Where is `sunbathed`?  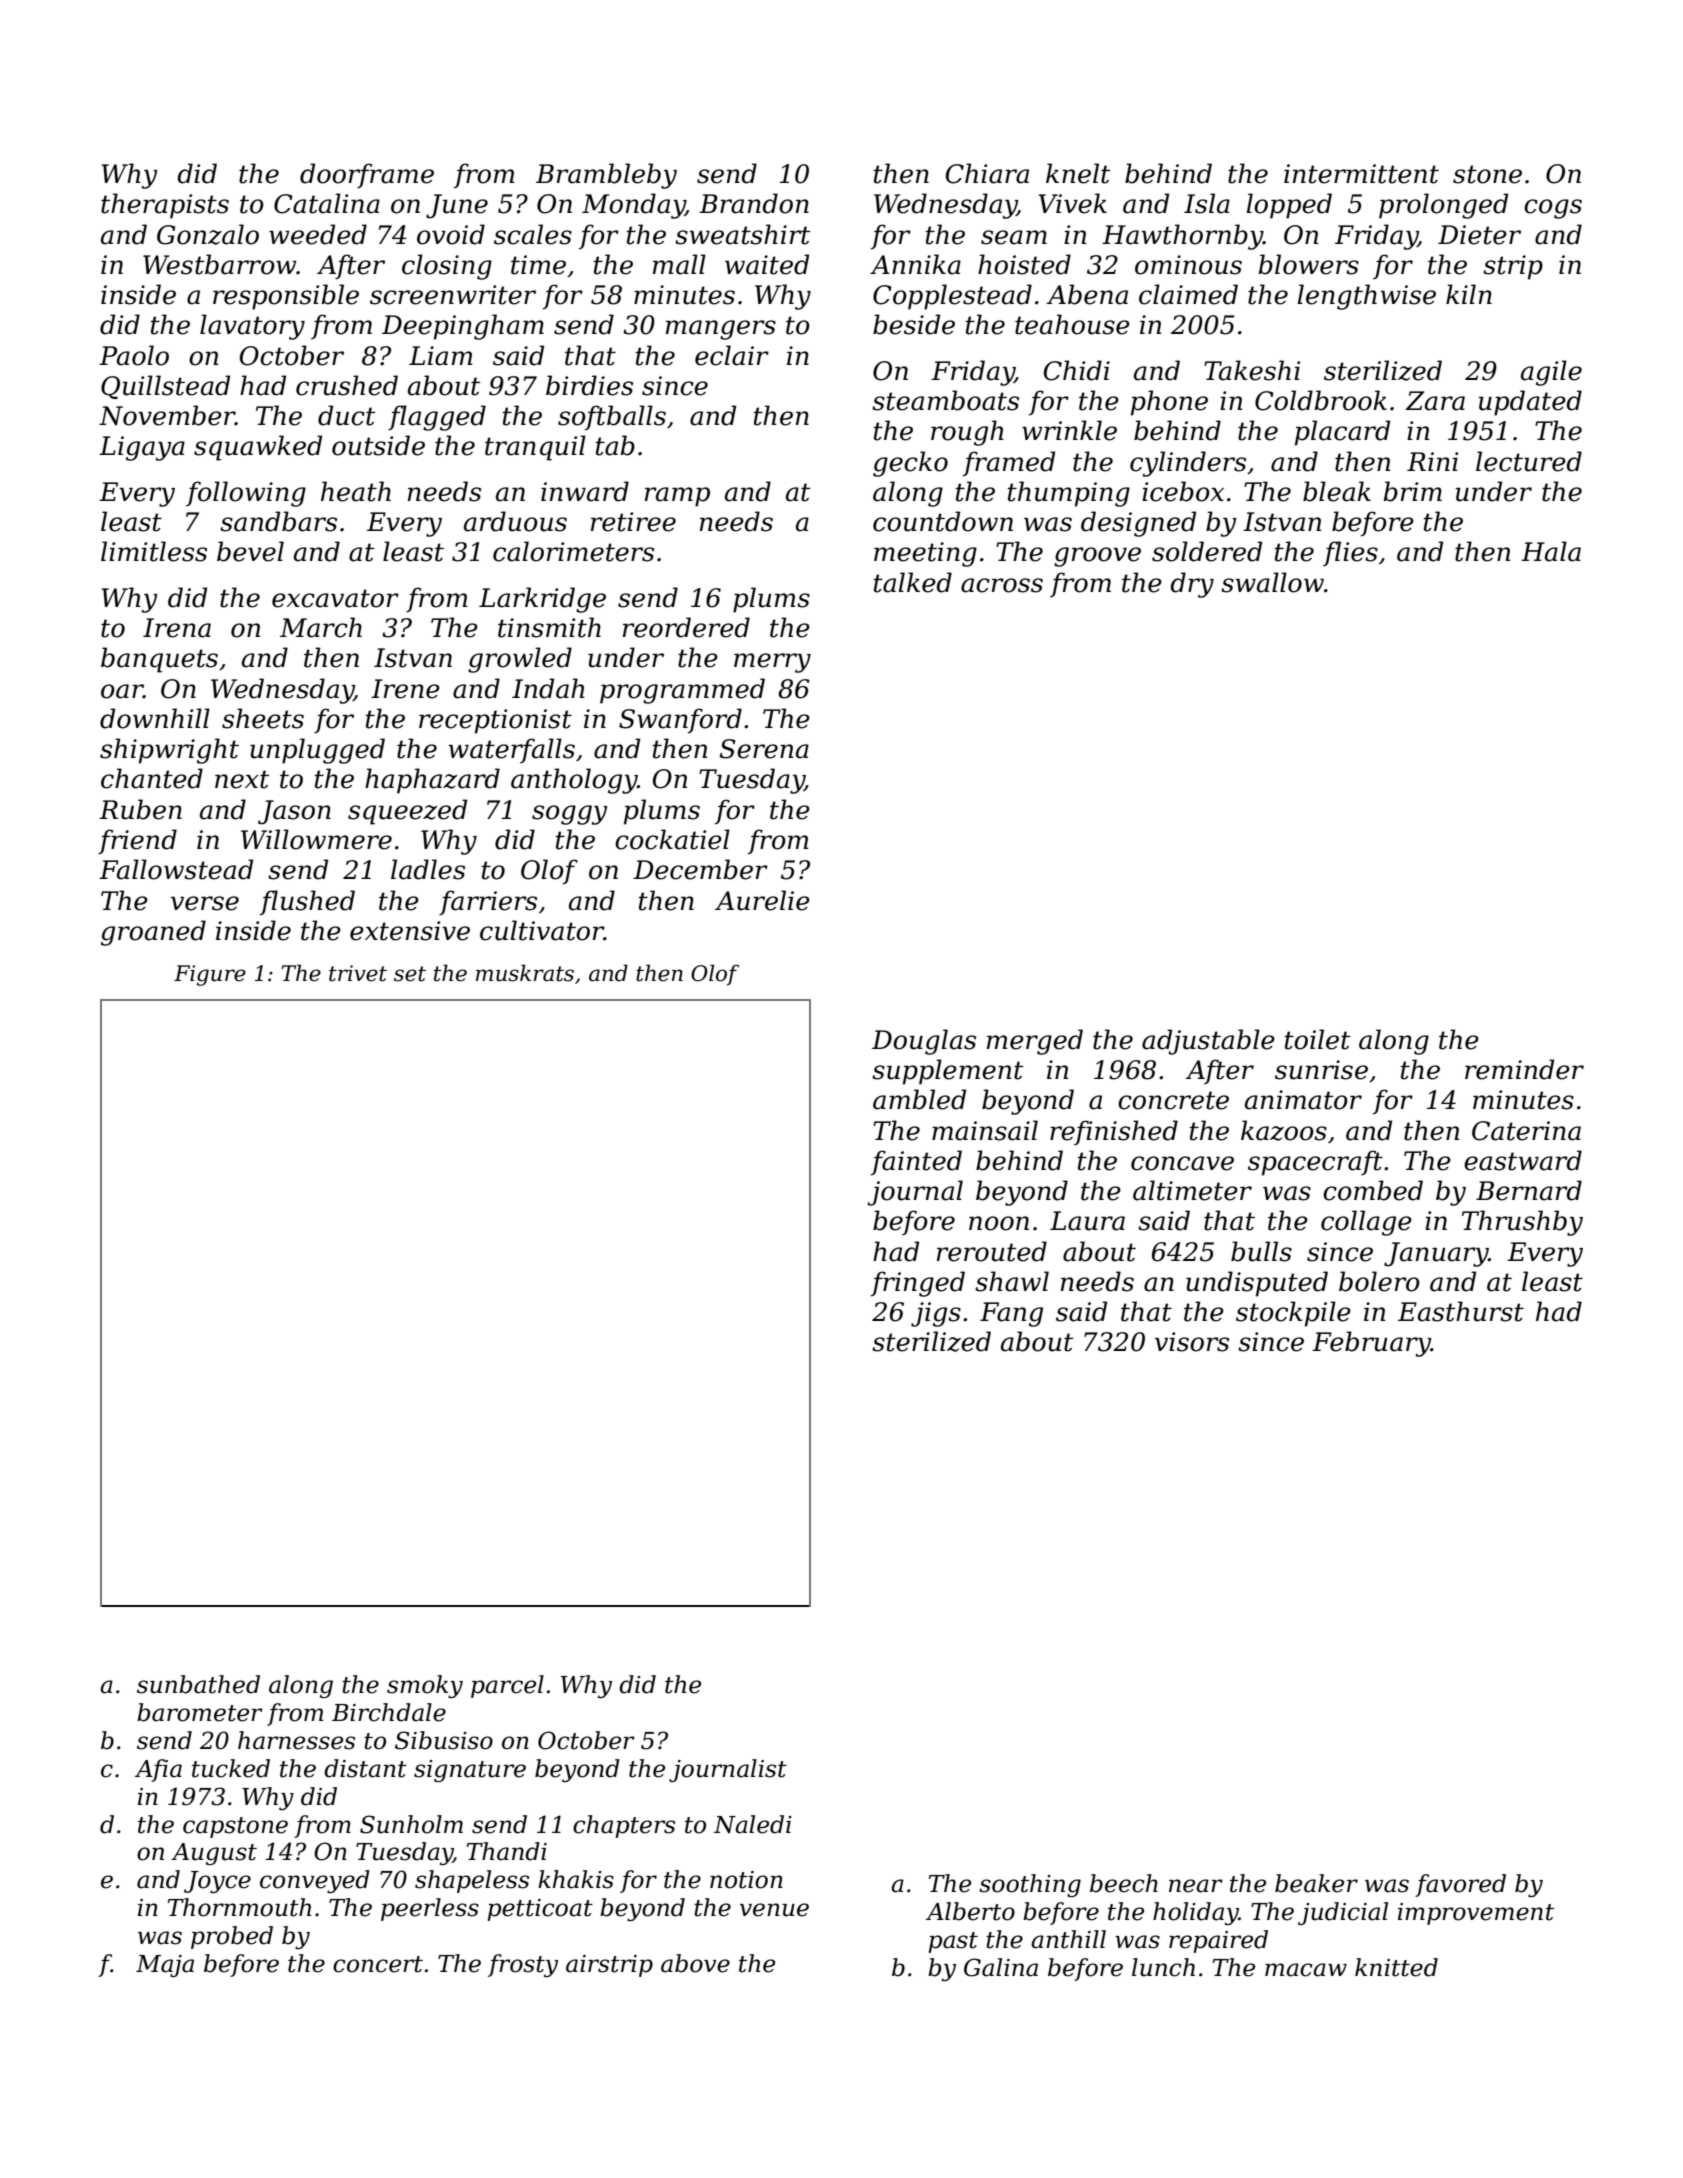
sunbathed is located at coordinates (198, 1684).
